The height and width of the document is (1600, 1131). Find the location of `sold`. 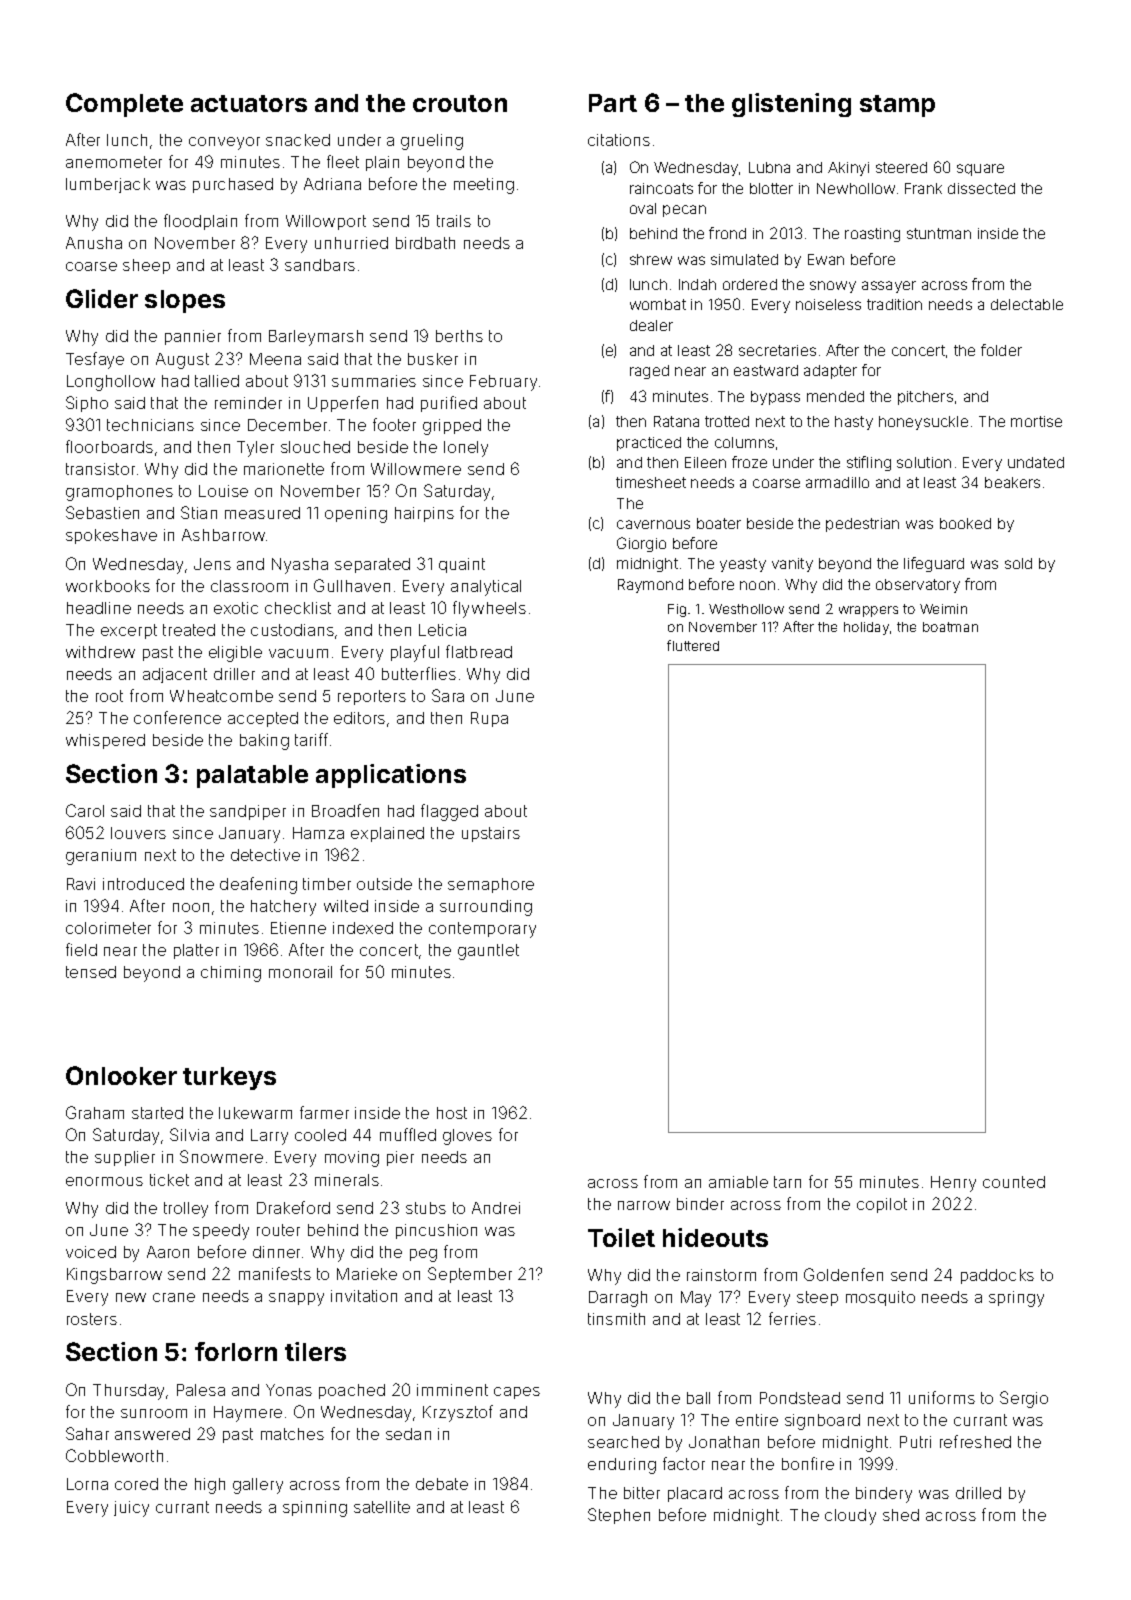

sold is located at coordinates (1018, 563).
